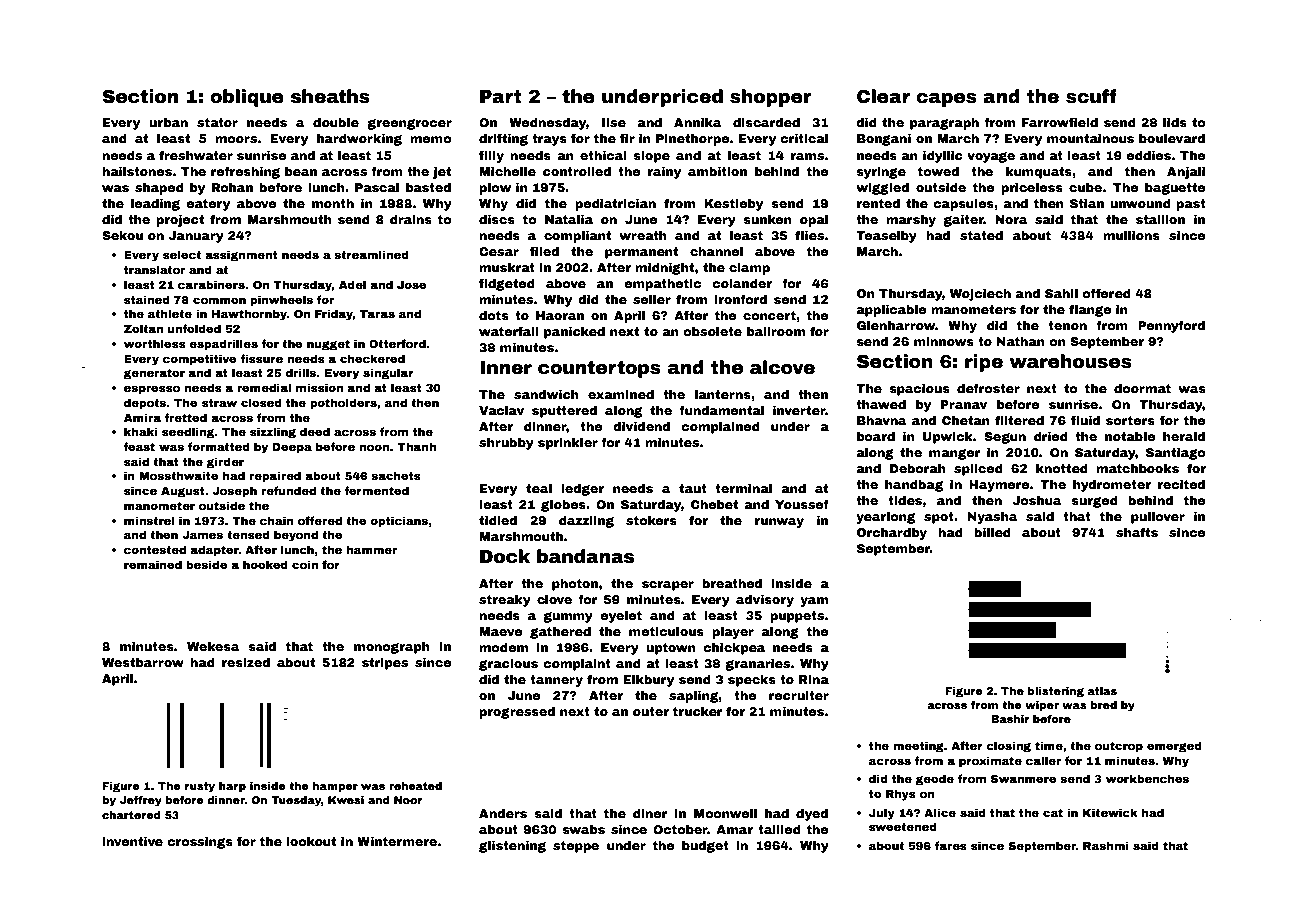 This page has height=924, width=1308. I want to click on Sekou, so click(122, 235).
